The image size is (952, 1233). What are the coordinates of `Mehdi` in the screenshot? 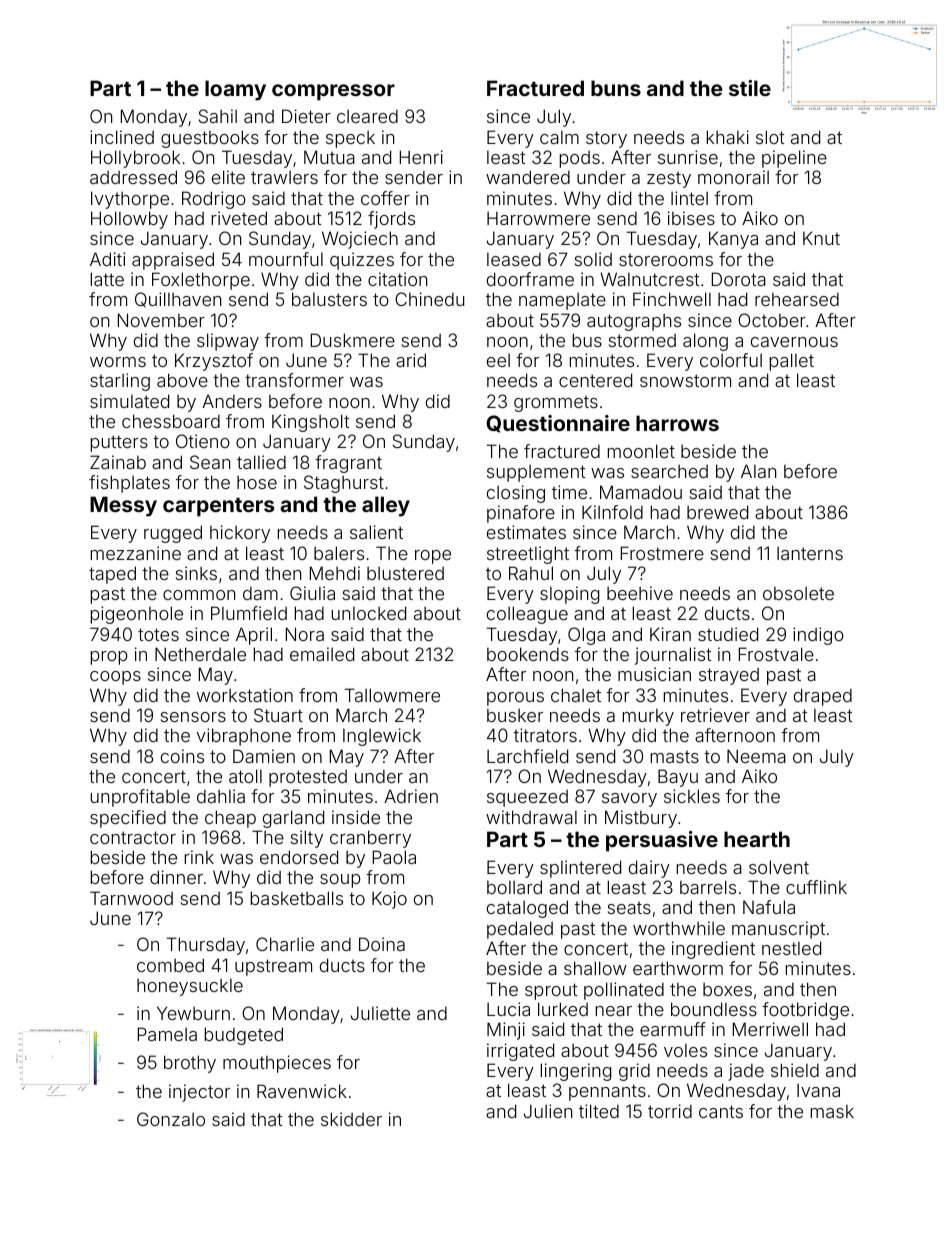 It's located at (335, 573).
